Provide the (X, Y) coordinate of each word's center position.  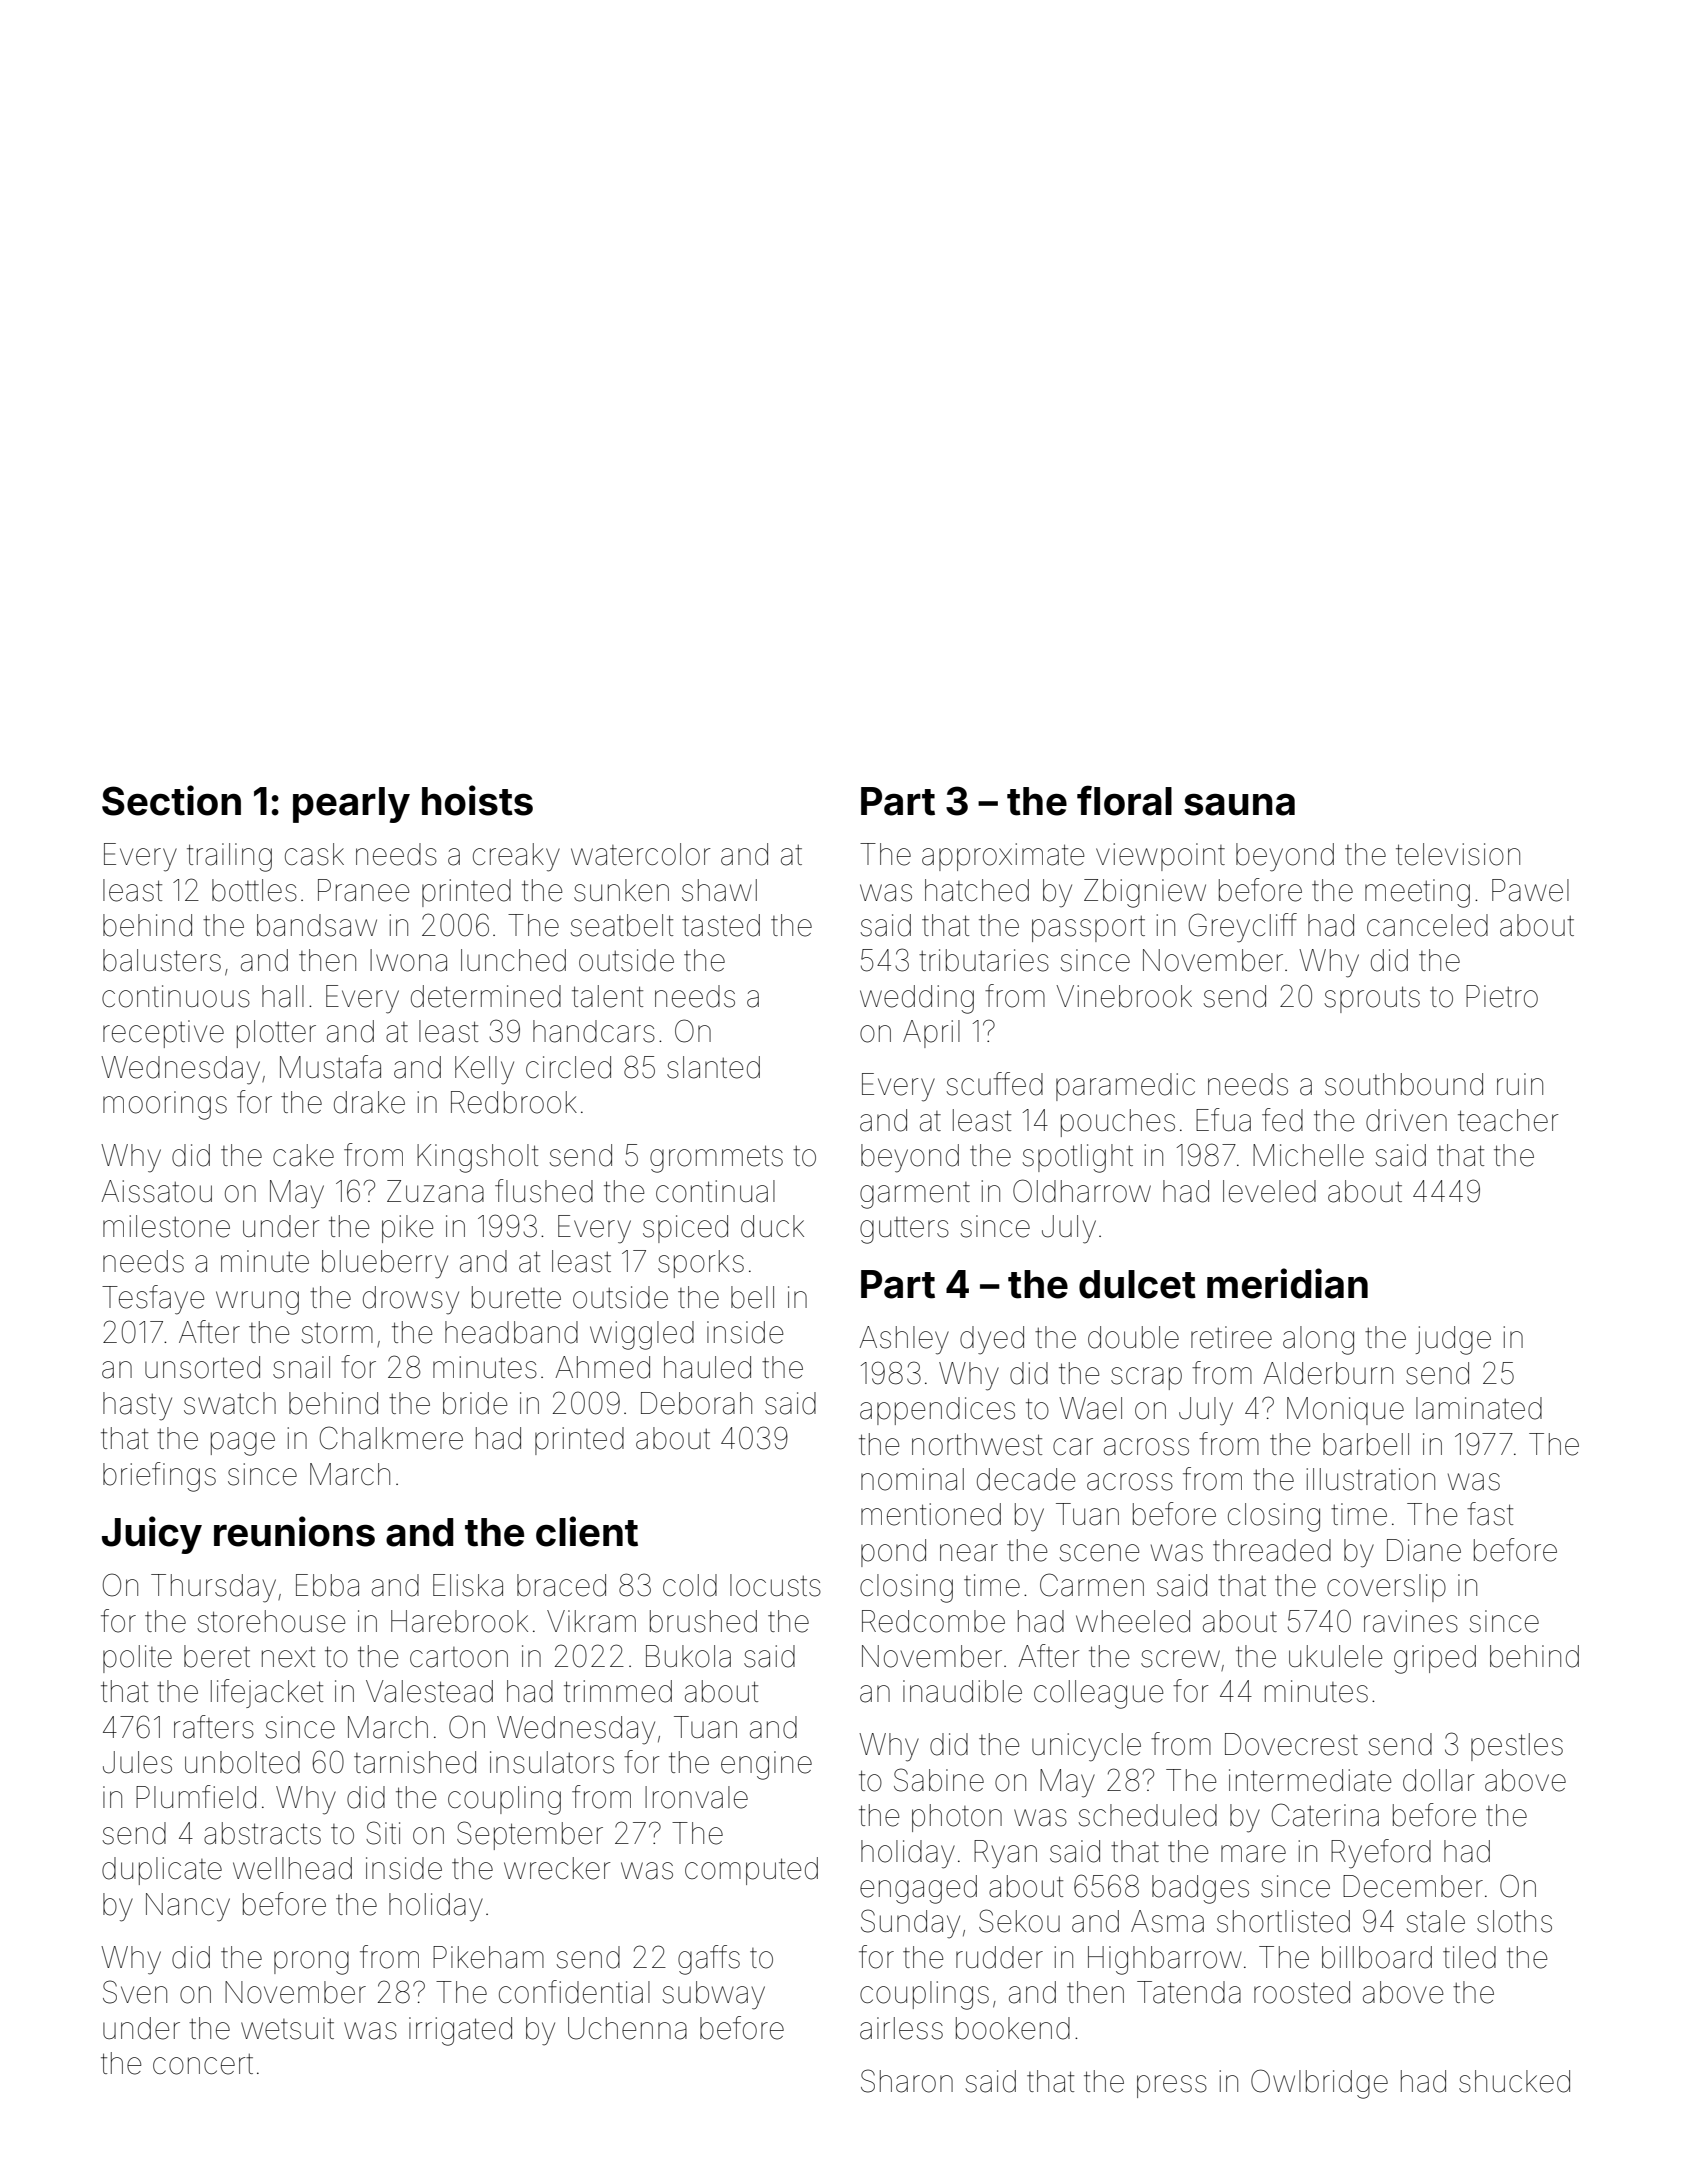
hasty (137, 1406)
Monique (1345, 1411)
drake (369, 1102)
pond (893, 1553)
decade (1026, 1479)
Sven (135, 1992)
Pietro (1502, 996)
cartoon (459, 1657)
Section (171, 800)
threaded (1272, 1550)
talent (607, 996)
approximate (1003, 857)
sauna (1239, 805)
